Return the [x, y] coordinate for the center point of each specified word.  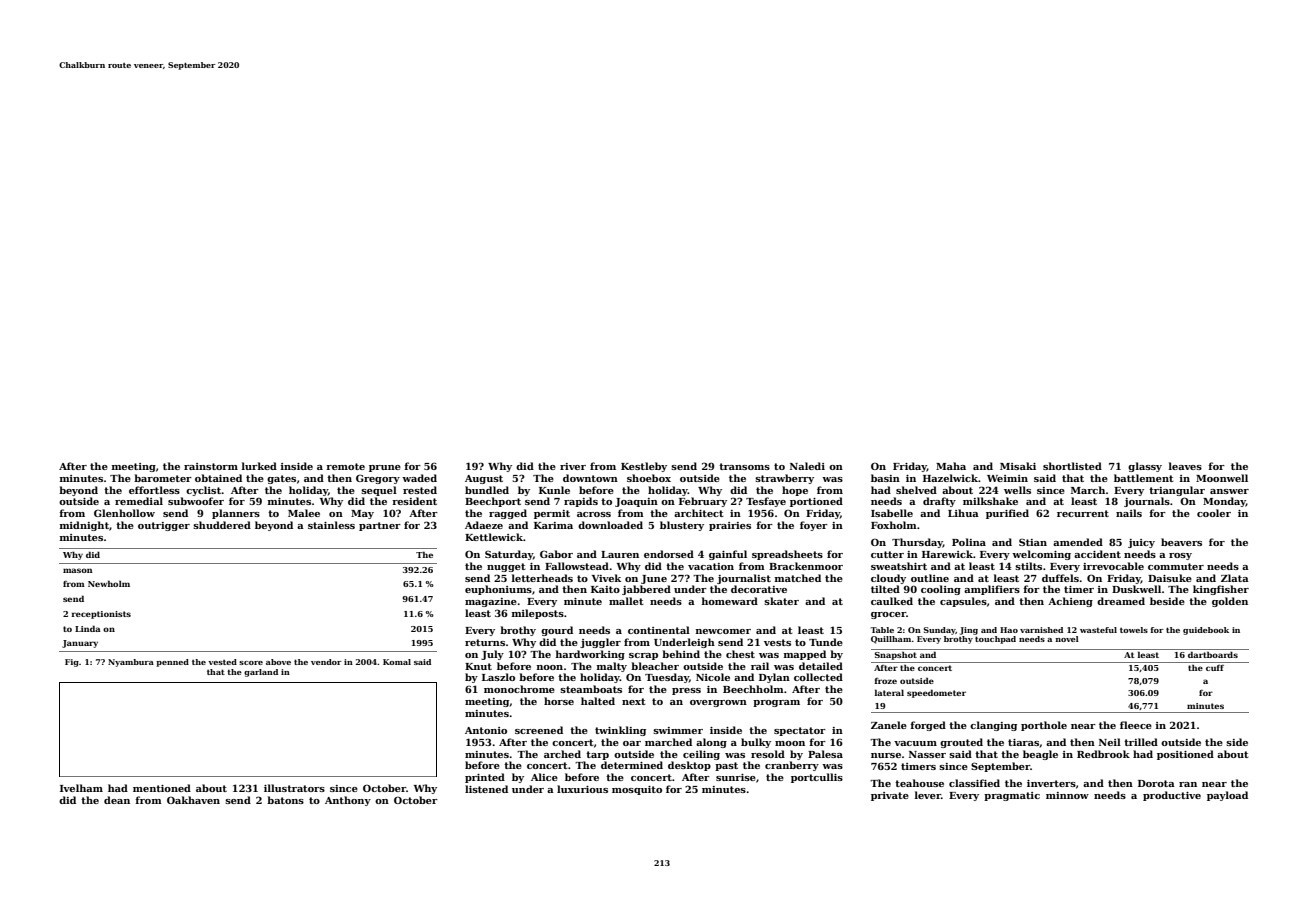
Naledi [807, 466]
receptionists [101, 615]
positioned [1185, 755]
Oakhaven [193, 800]
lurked [259, 466]
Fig [72, 663]
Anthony [348, 801]
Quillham [891, 640]
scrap [643, 656]
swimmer [678, 730]
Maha [951, 466]
